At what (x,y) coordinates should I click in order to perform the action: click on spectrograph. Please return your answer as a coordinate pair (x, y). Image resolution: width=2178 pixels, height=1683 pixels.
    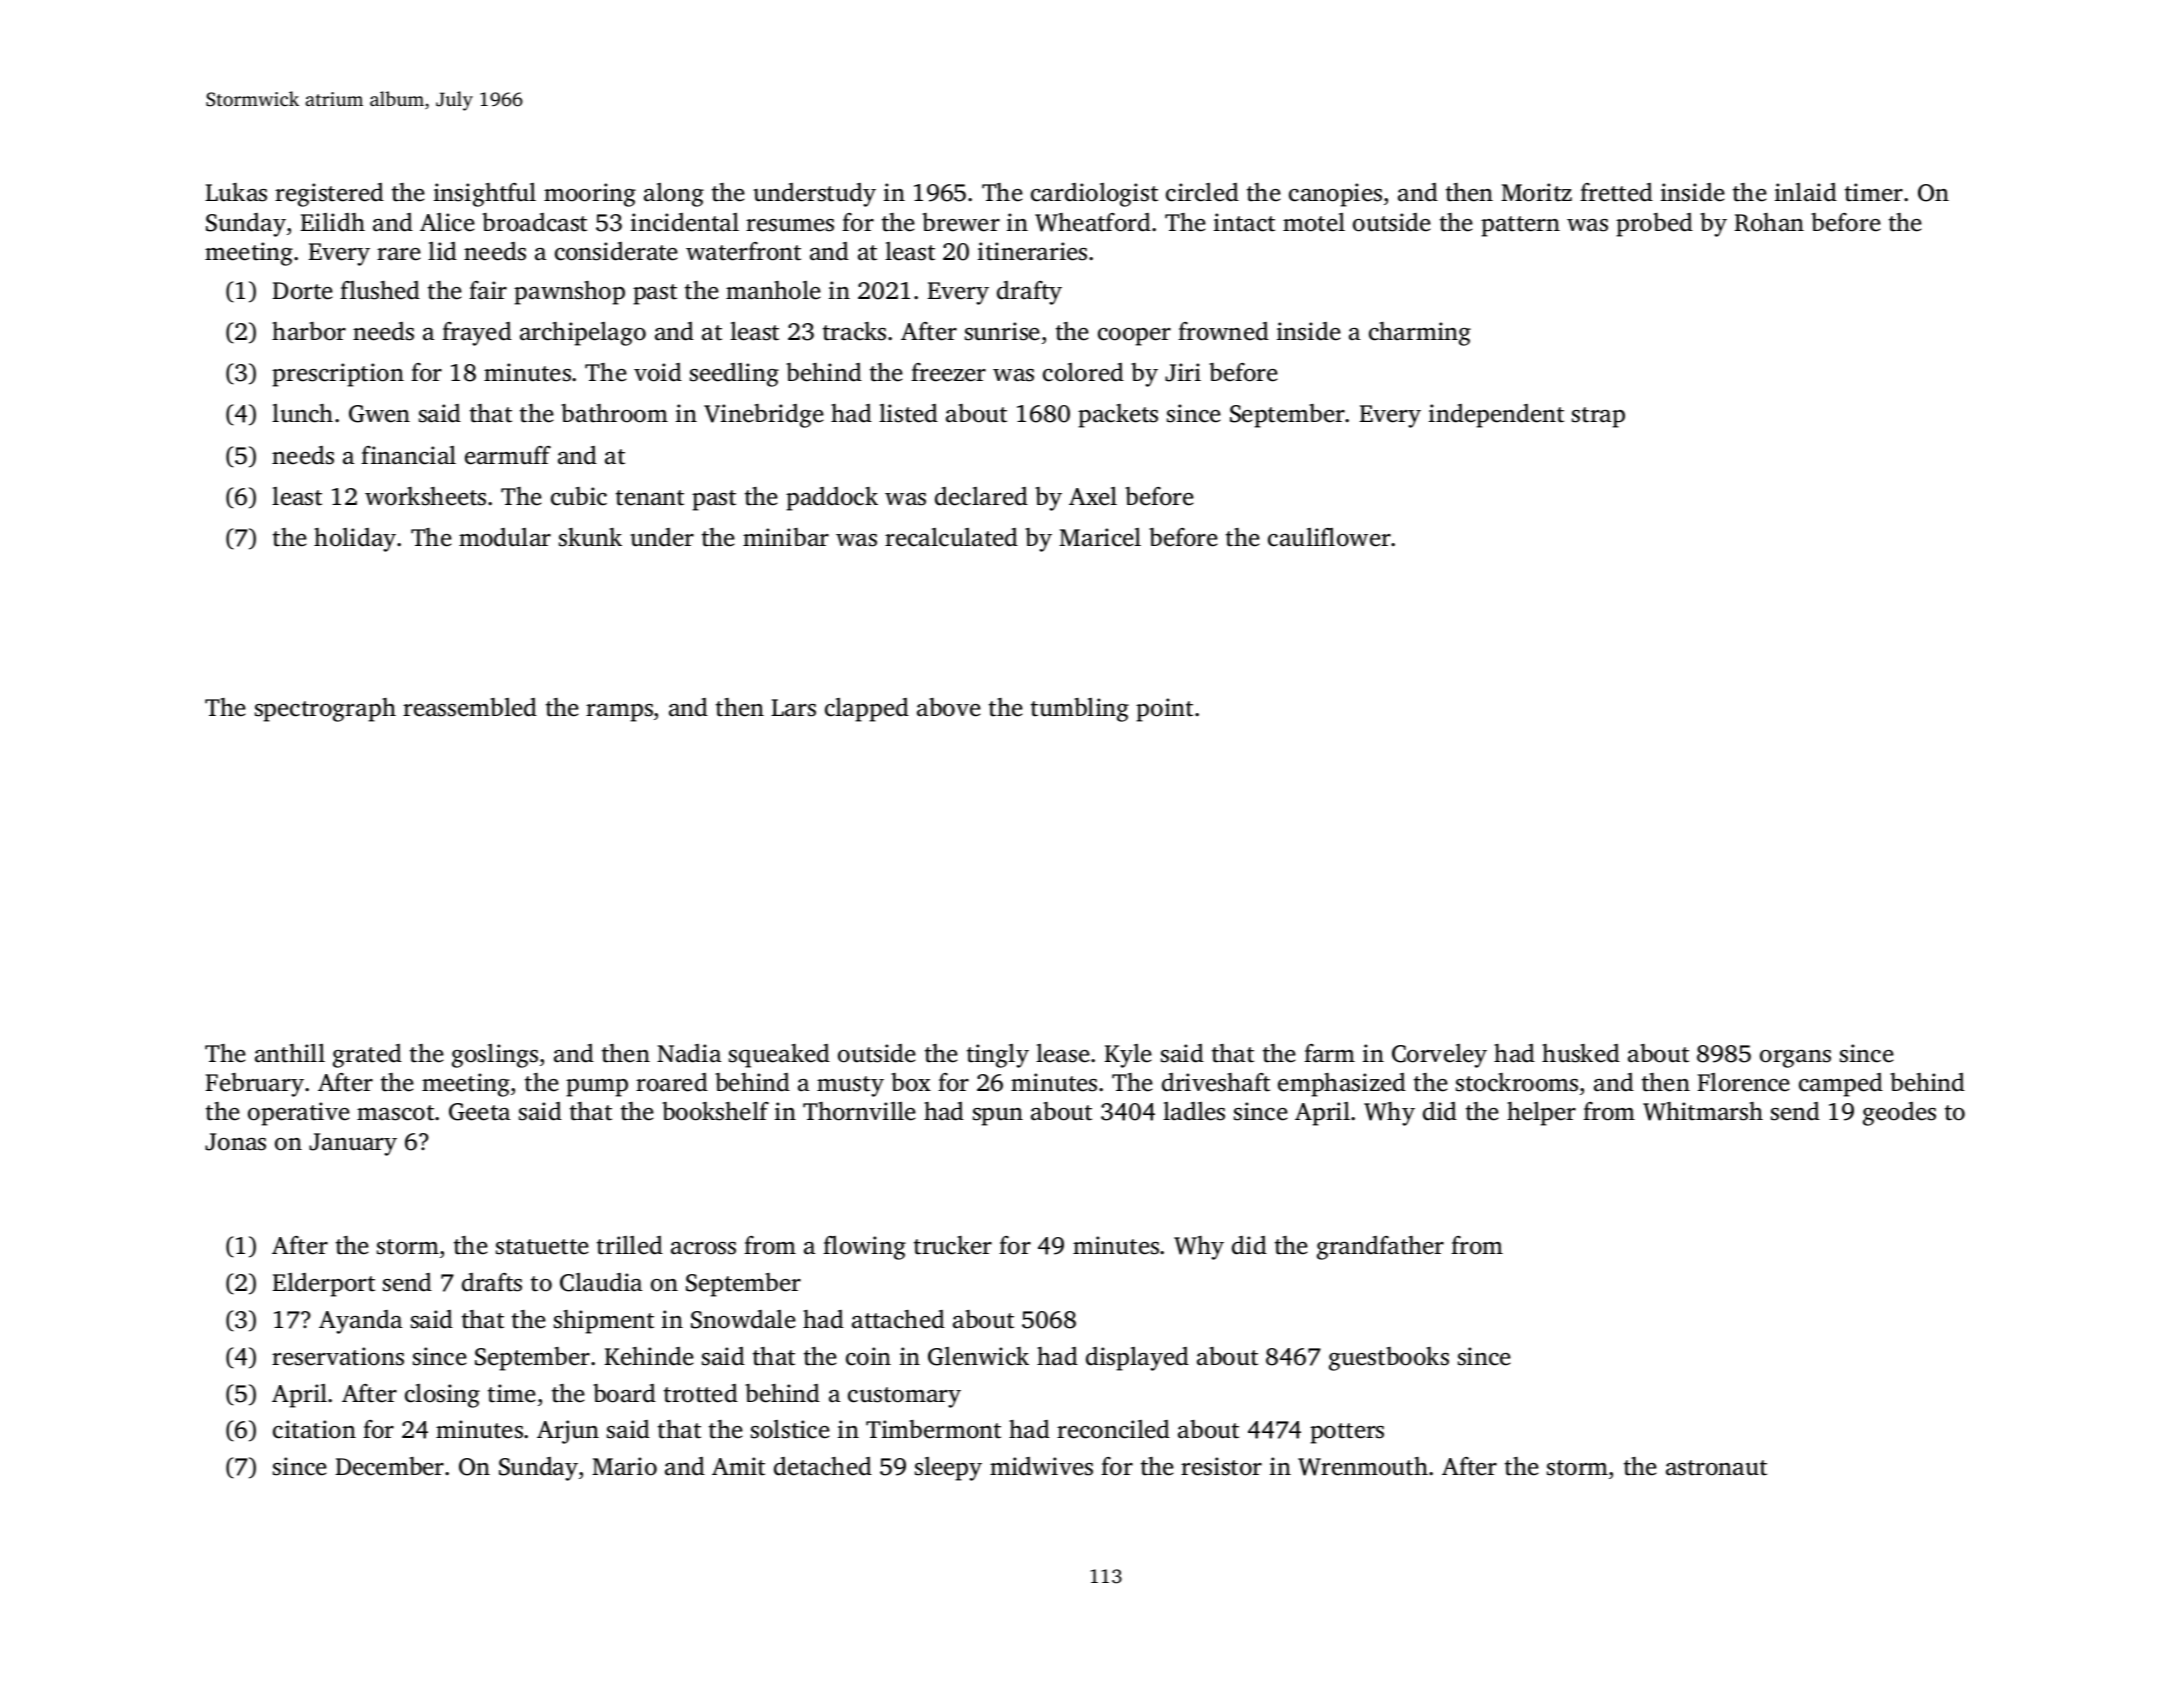
    Looking at the image, I should click on (325, 710).
